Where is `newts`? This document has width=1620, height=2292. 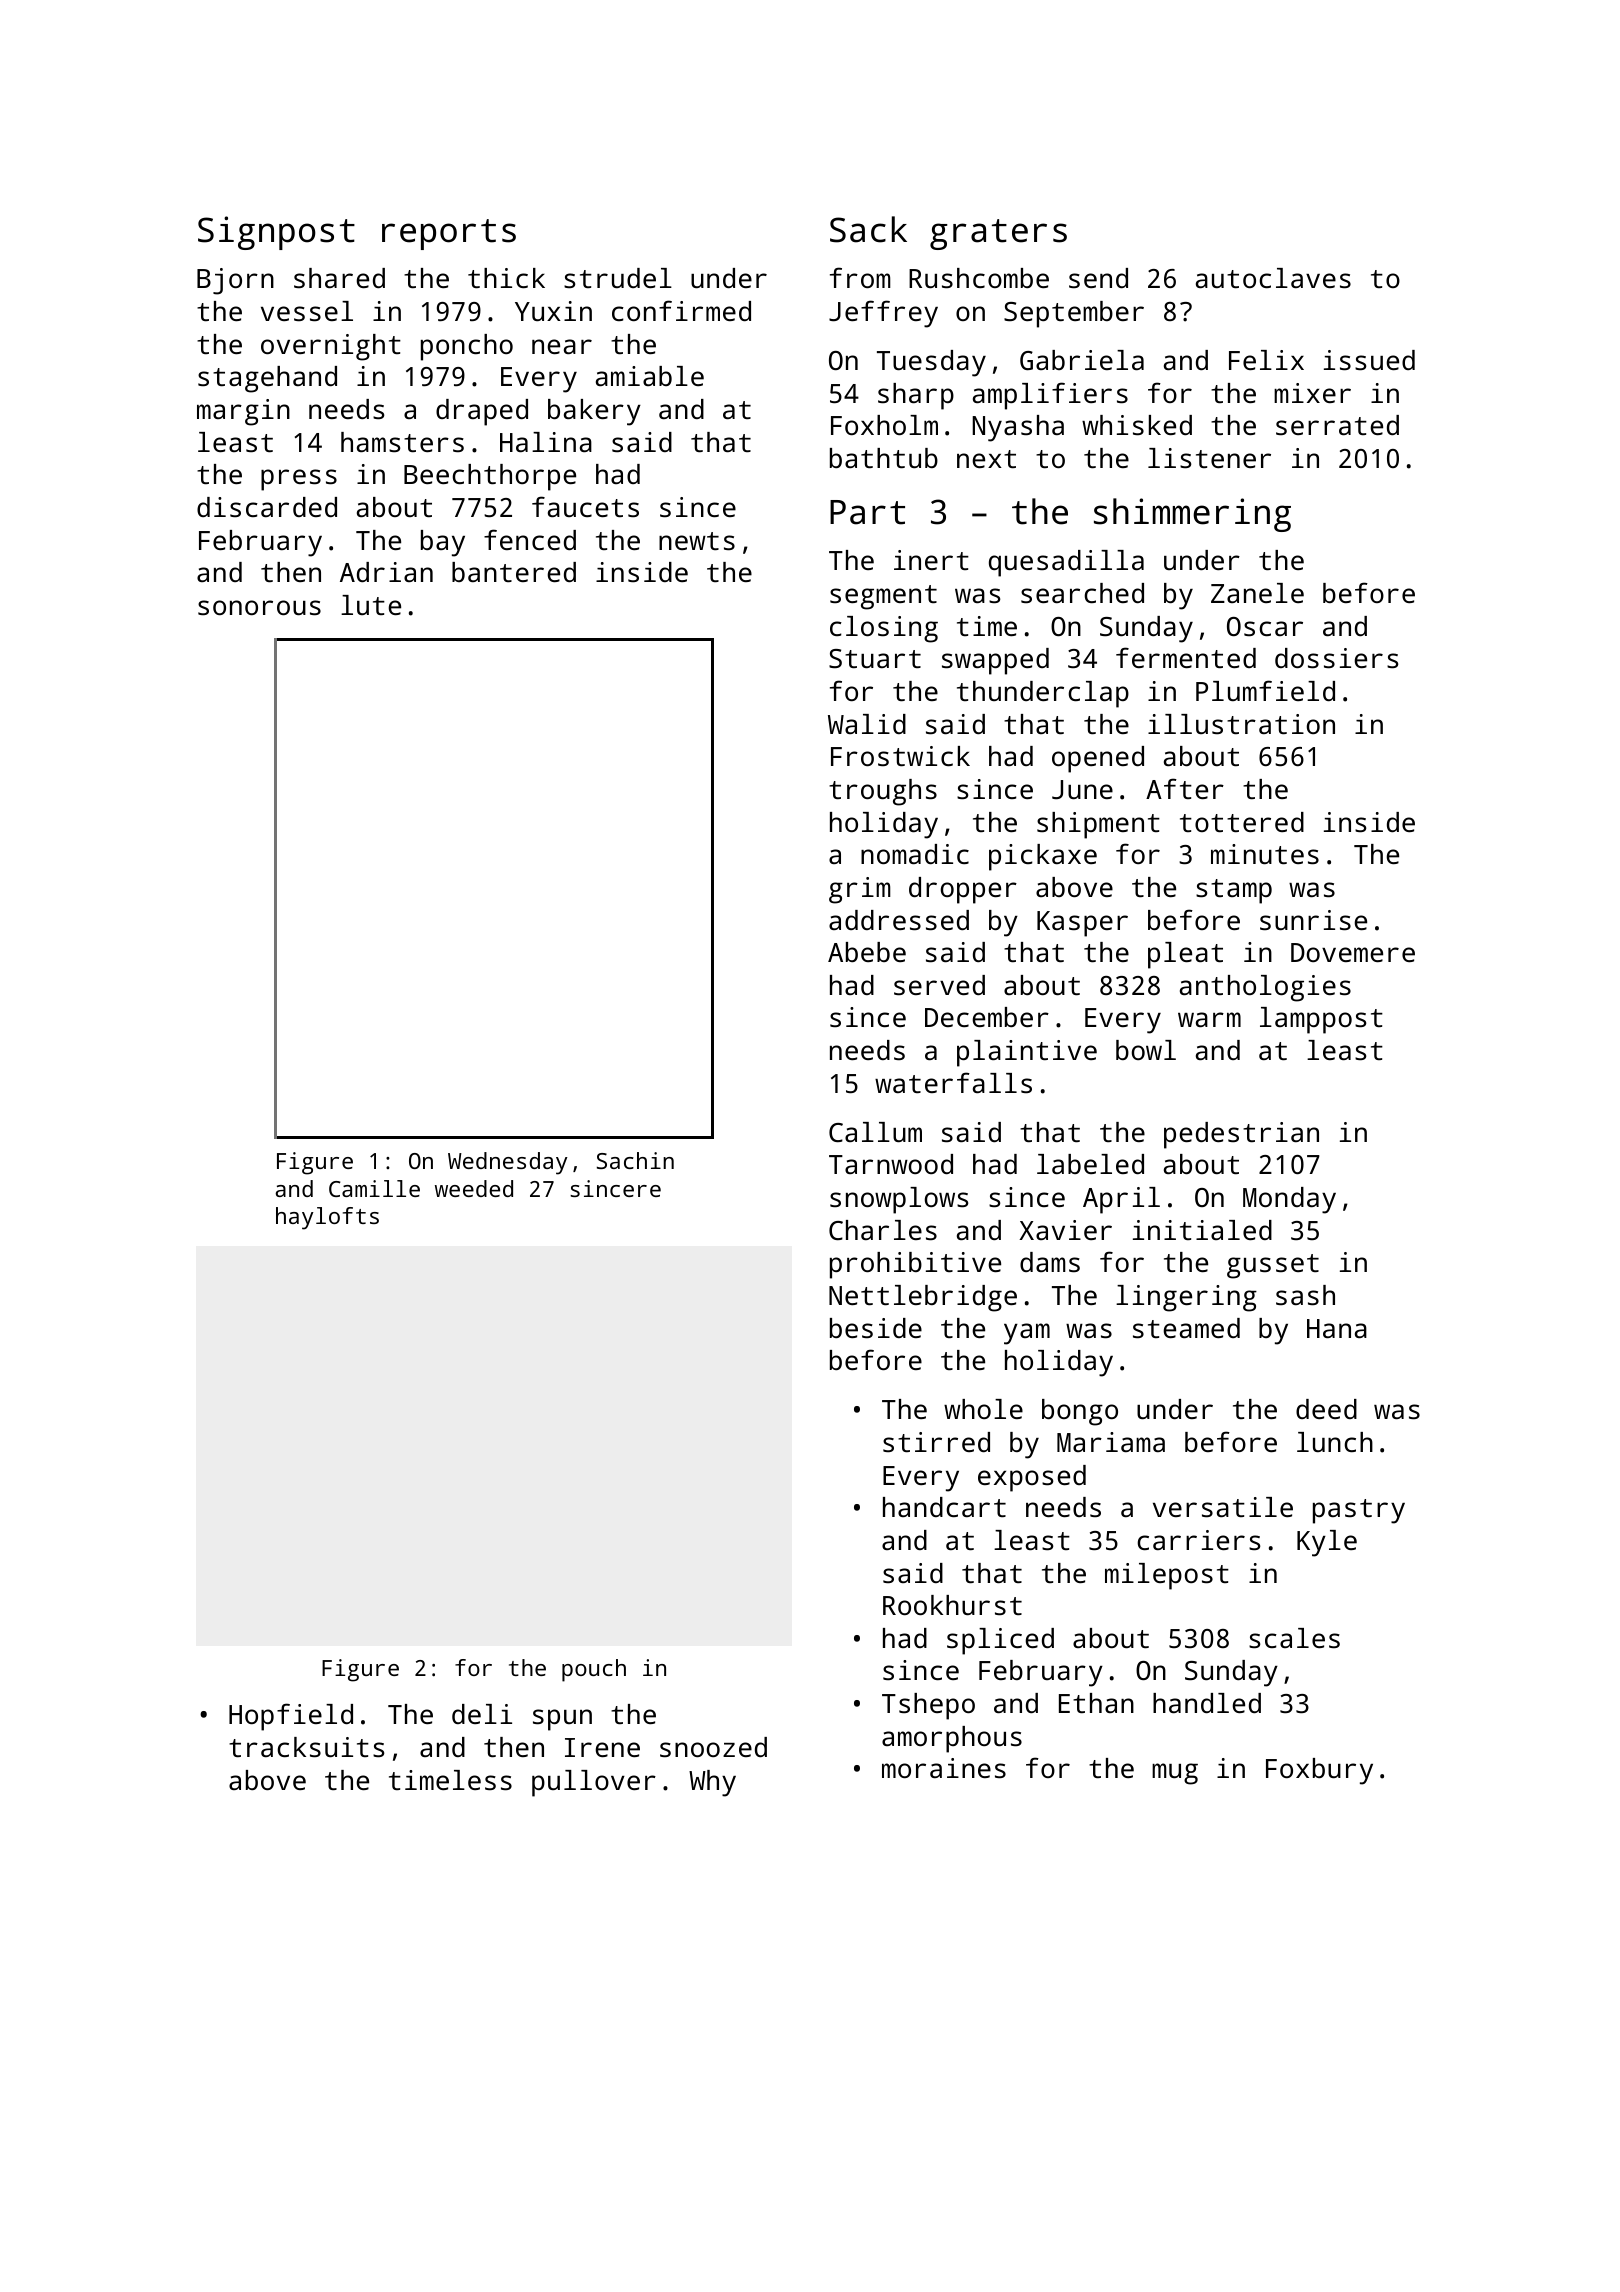
newts is located at coordinates (697, 541).
